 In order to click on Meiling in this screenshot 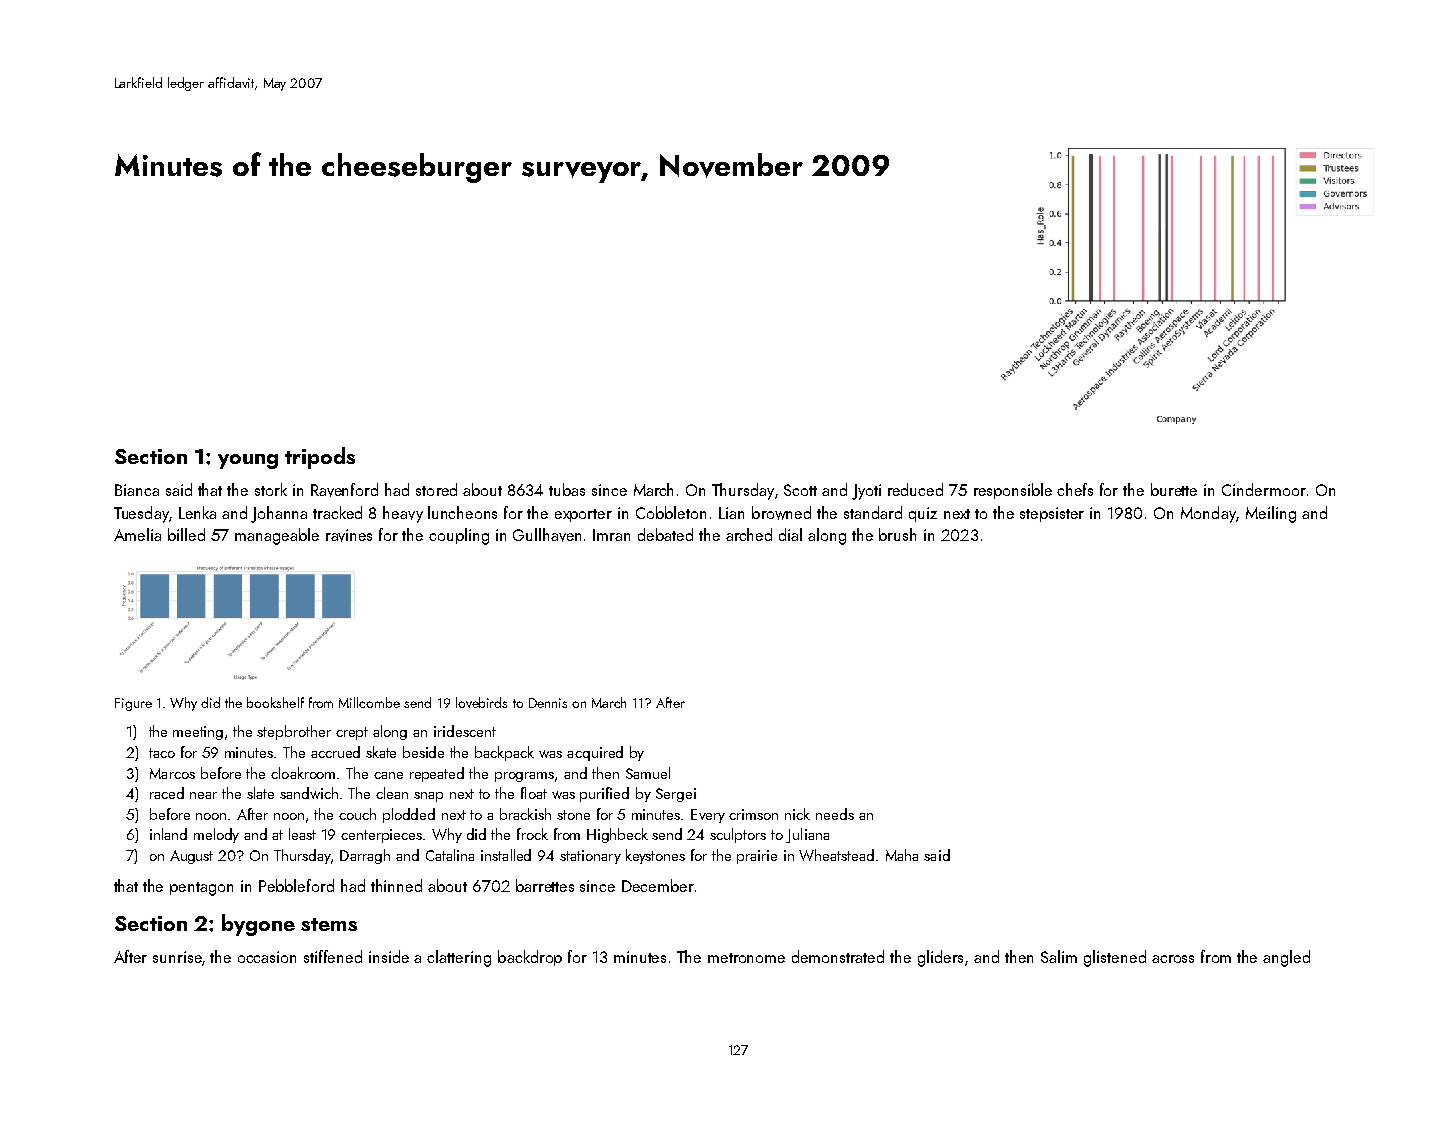, I will do `click(1271, 514)`.
